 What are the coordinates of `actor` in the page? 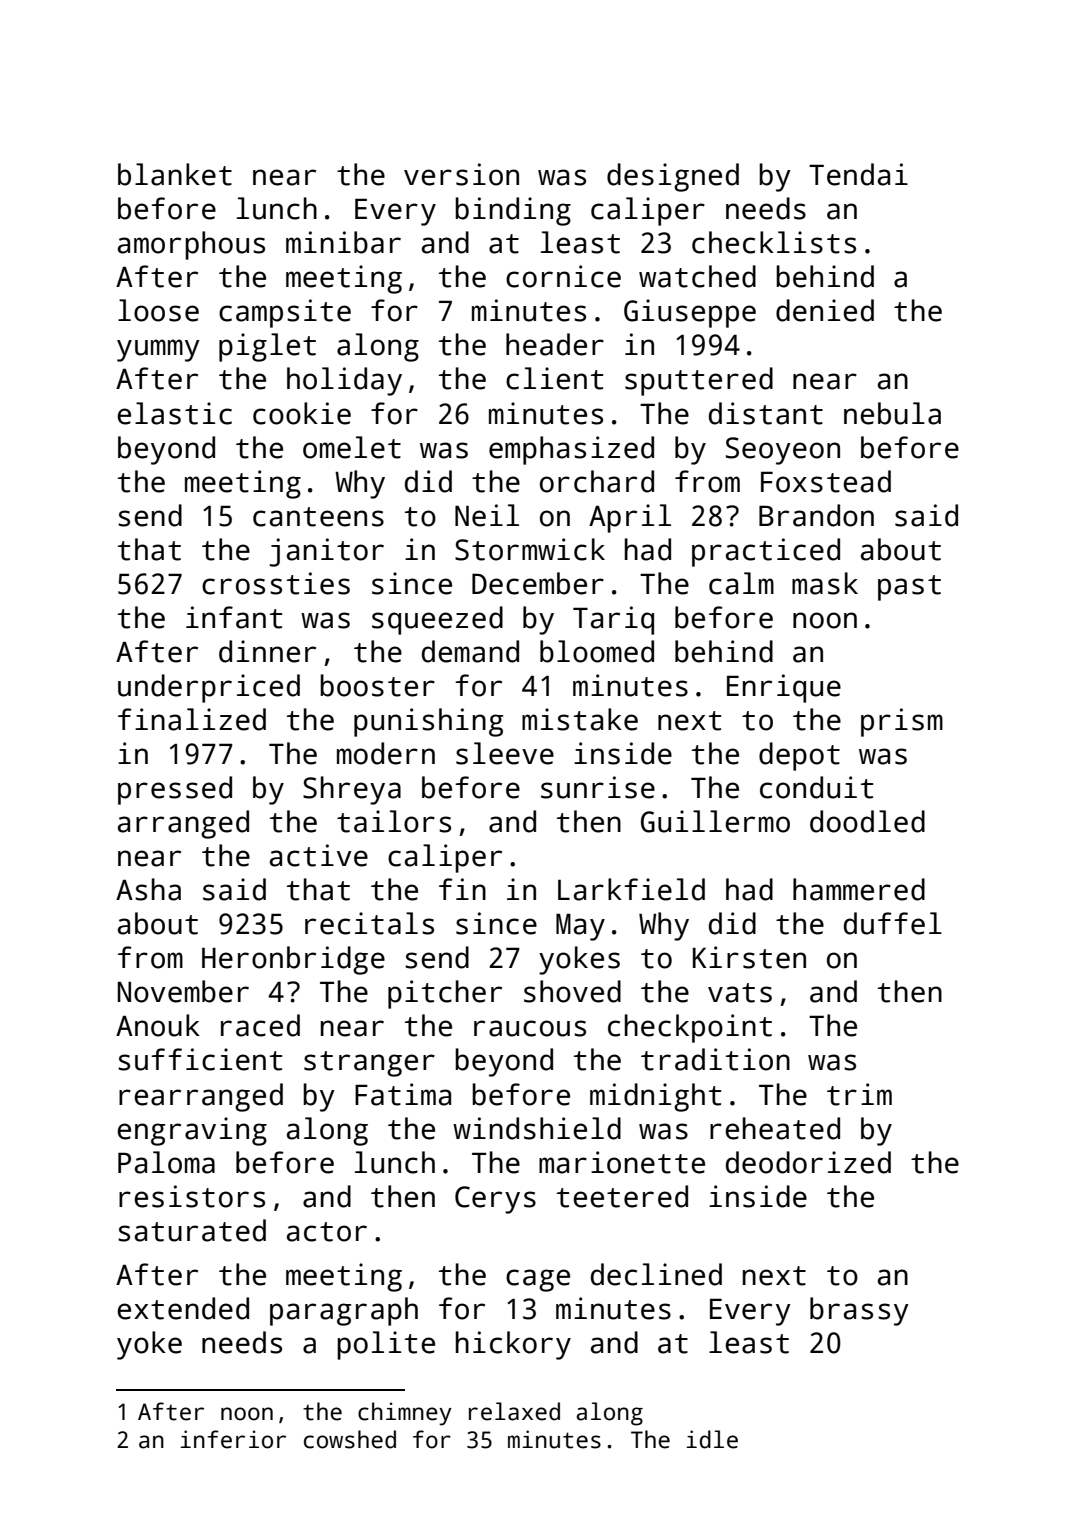 It's located at (327, 1232).
